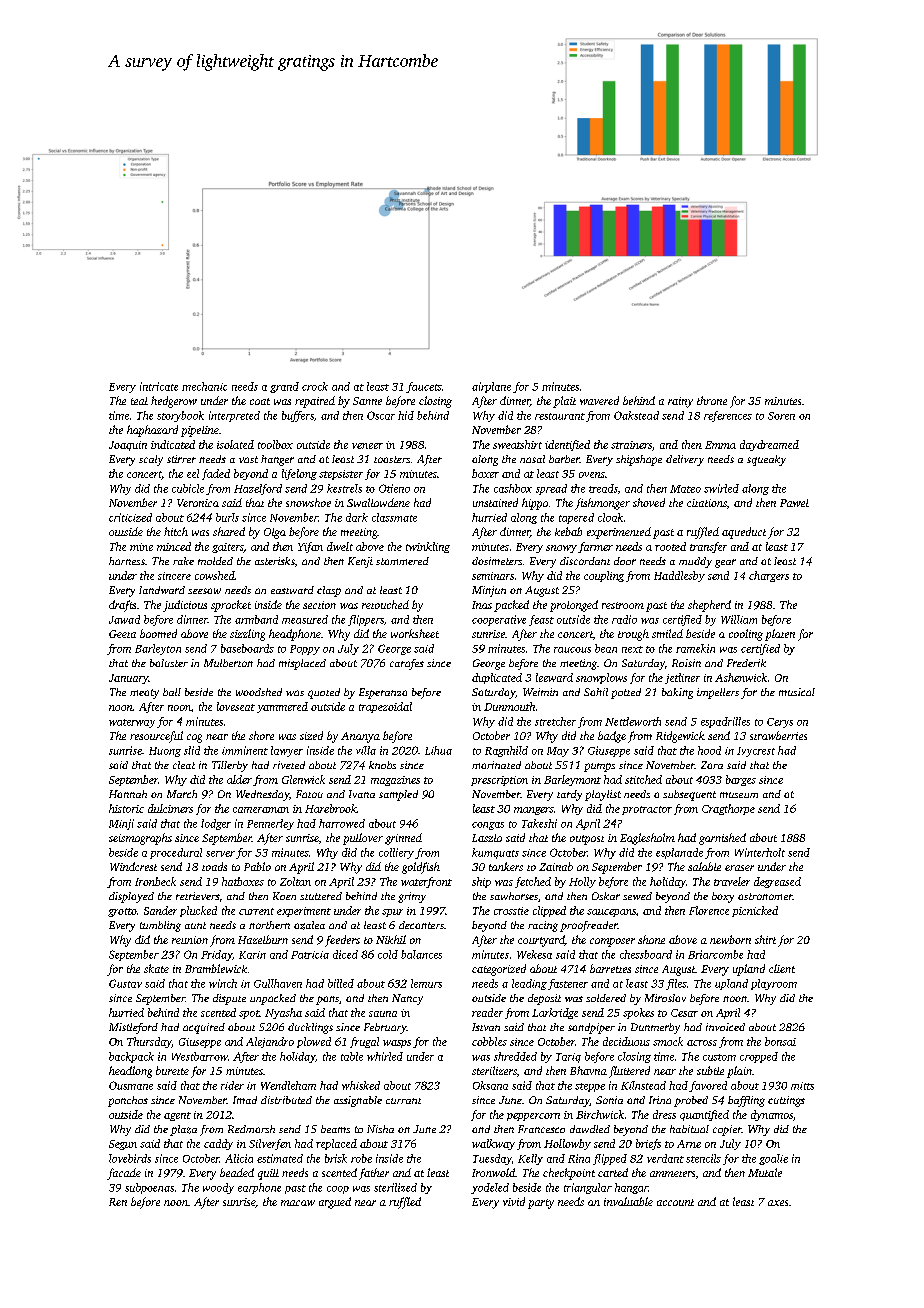  What do you see at coordinates (541, 620) in the page?
I see `feast` at bounding box center [541, 620].
